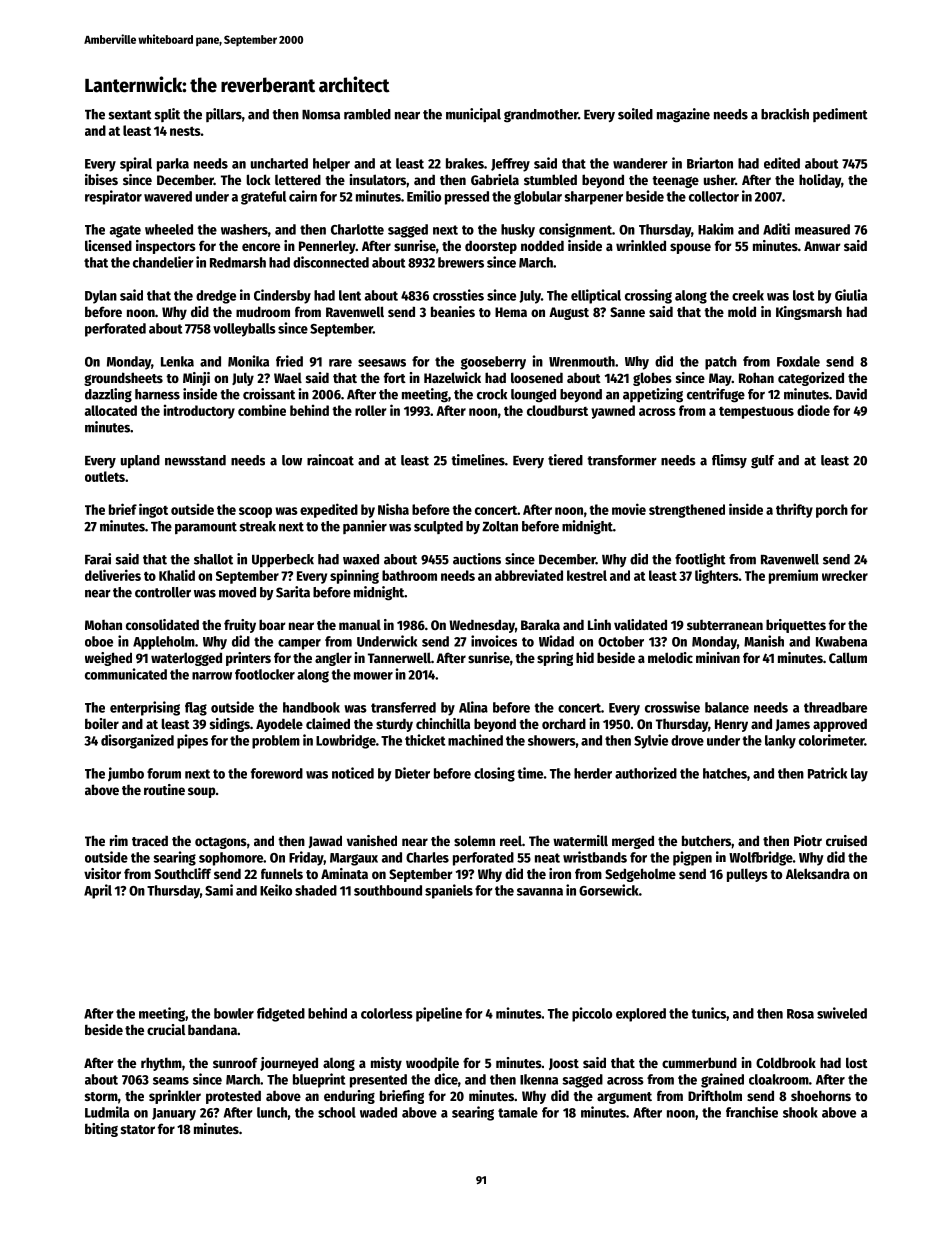  Describe the element at coordinates (640, 624) in the screenshot. I see `validated` at that location.
